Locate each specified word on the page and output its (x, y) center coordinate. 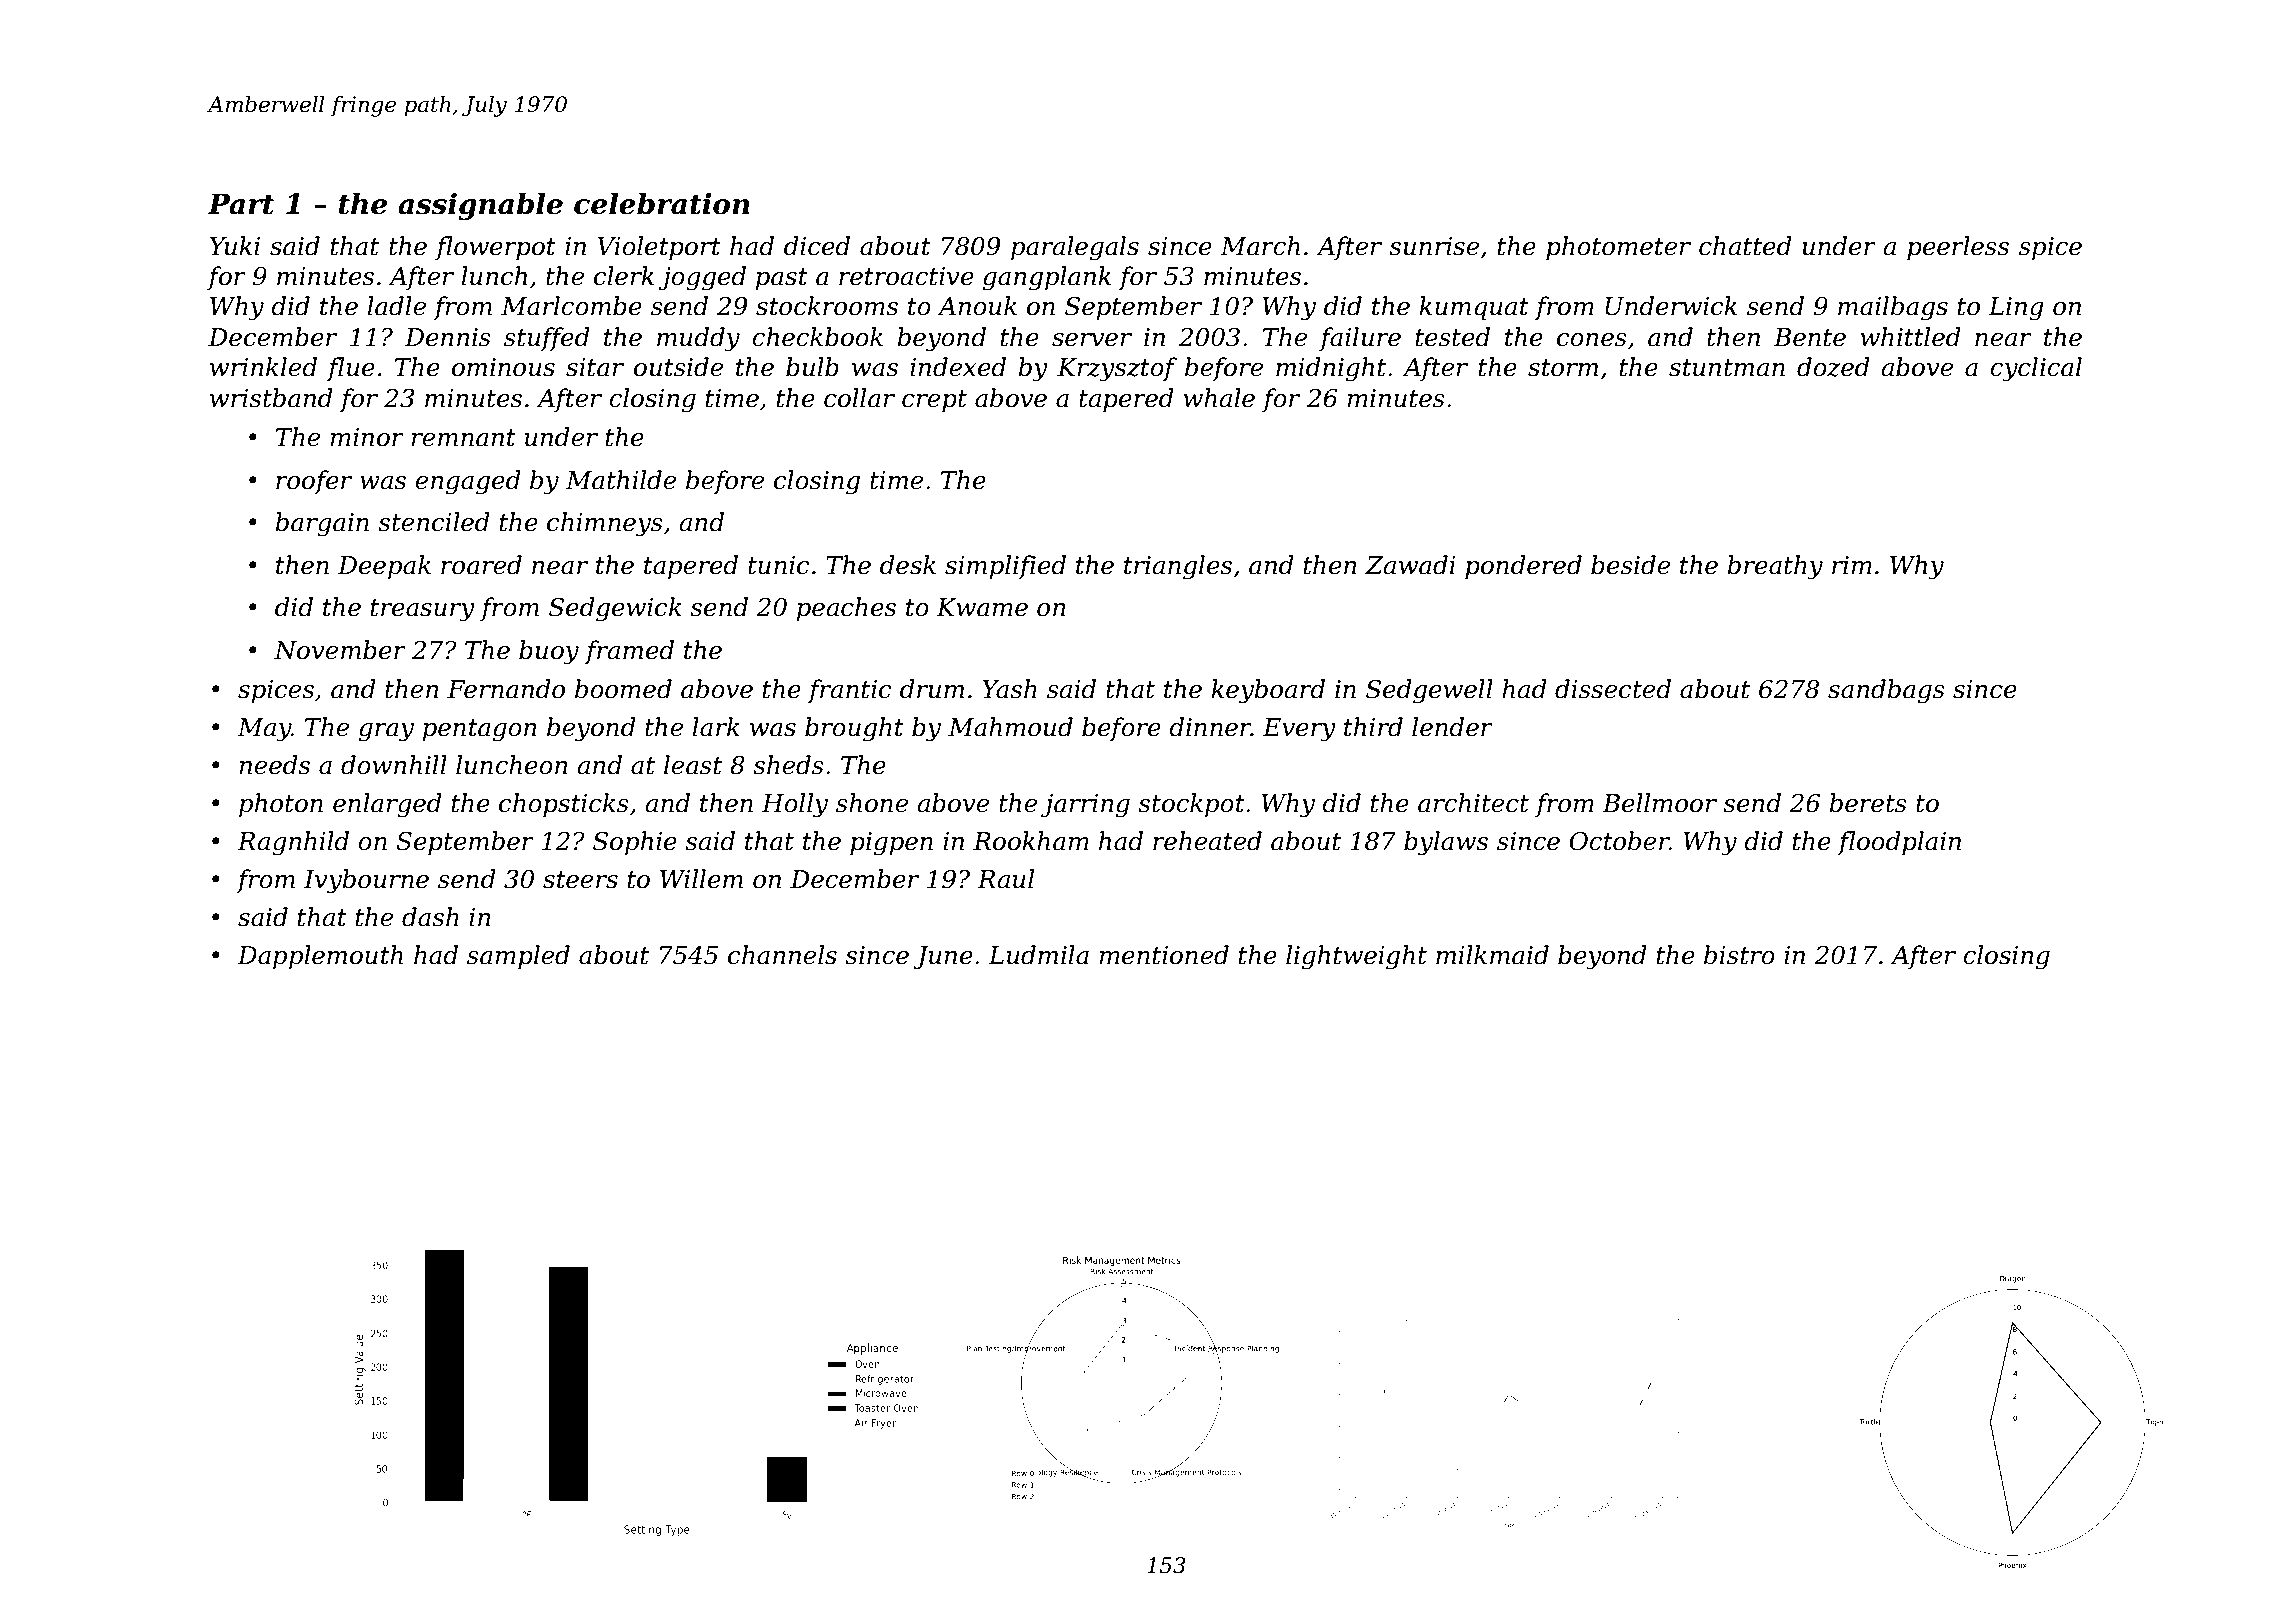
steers (580, 880)
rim (1852, 565)
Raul (1005, 879)
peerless (1958, 248)
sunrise (1434, 246)
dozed (1833, 367)
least (693, 765)
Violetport (659, 248)
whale (1219, 398)
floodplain (1899, 843)
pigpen (891, 844)
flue (351, 369)
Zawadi (1410, 565)
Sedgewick (615, 609)
